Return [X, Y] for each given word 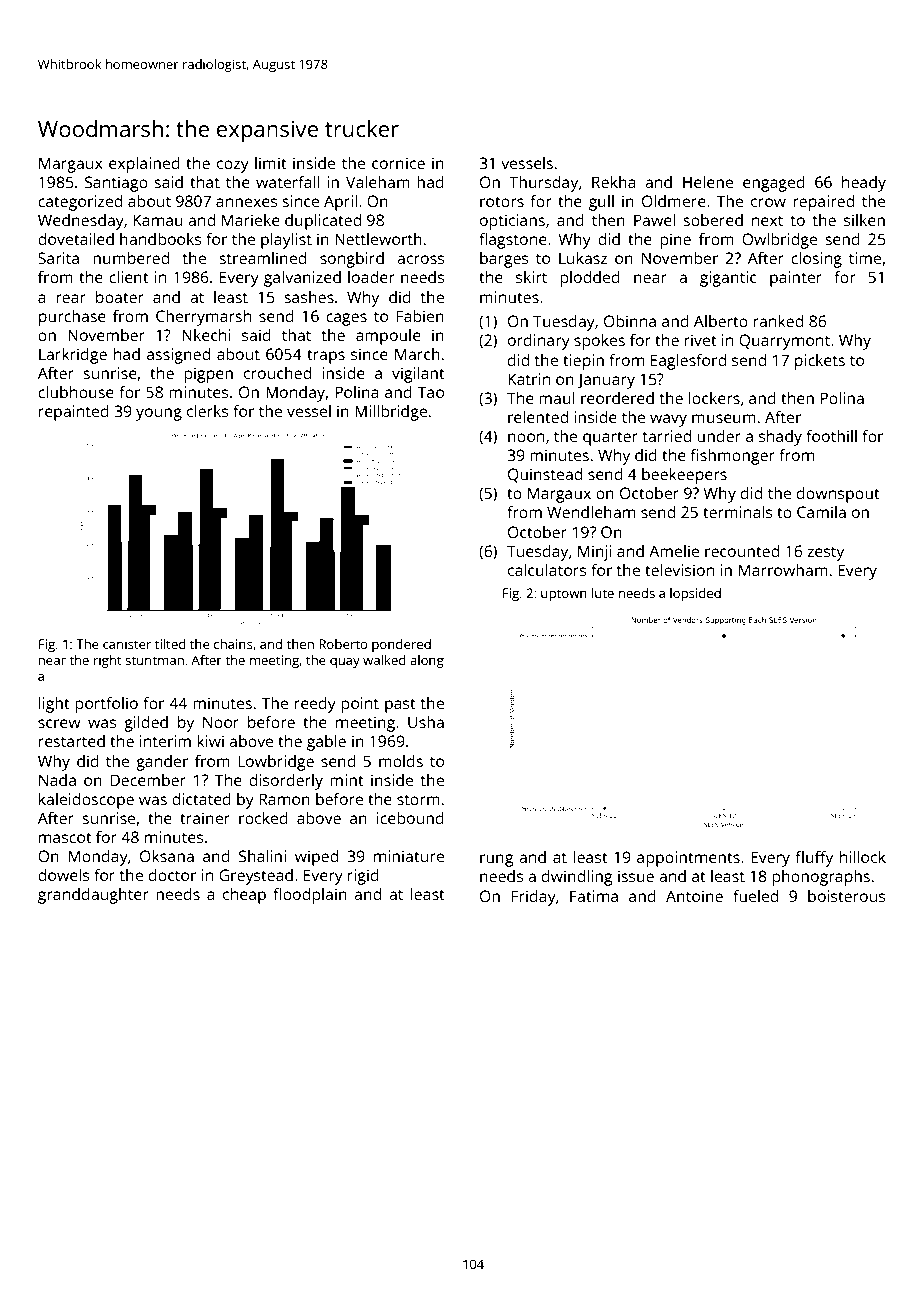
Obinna [630, 321]
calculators [547, 570]
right [108, 661]
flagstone [513, 241]
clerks [208, 411]
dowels [64, 875]
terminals [738, 512]
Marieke [251, 220]
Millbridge [391, 413]
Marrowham [783, 570]
